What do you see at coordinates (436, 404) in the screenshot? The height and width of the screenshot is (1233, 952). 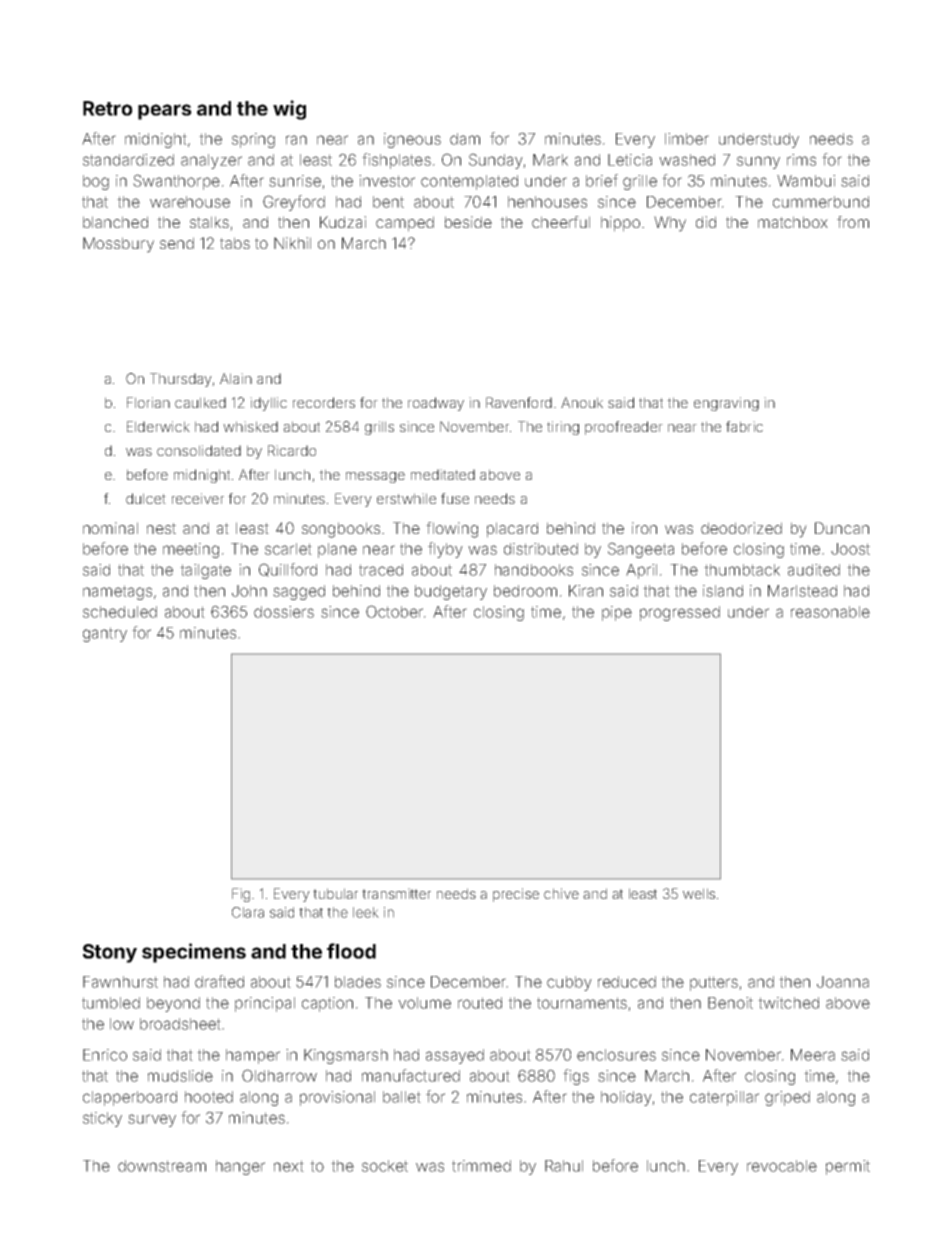 I see `roadway` at bounding box center [436, 404].
